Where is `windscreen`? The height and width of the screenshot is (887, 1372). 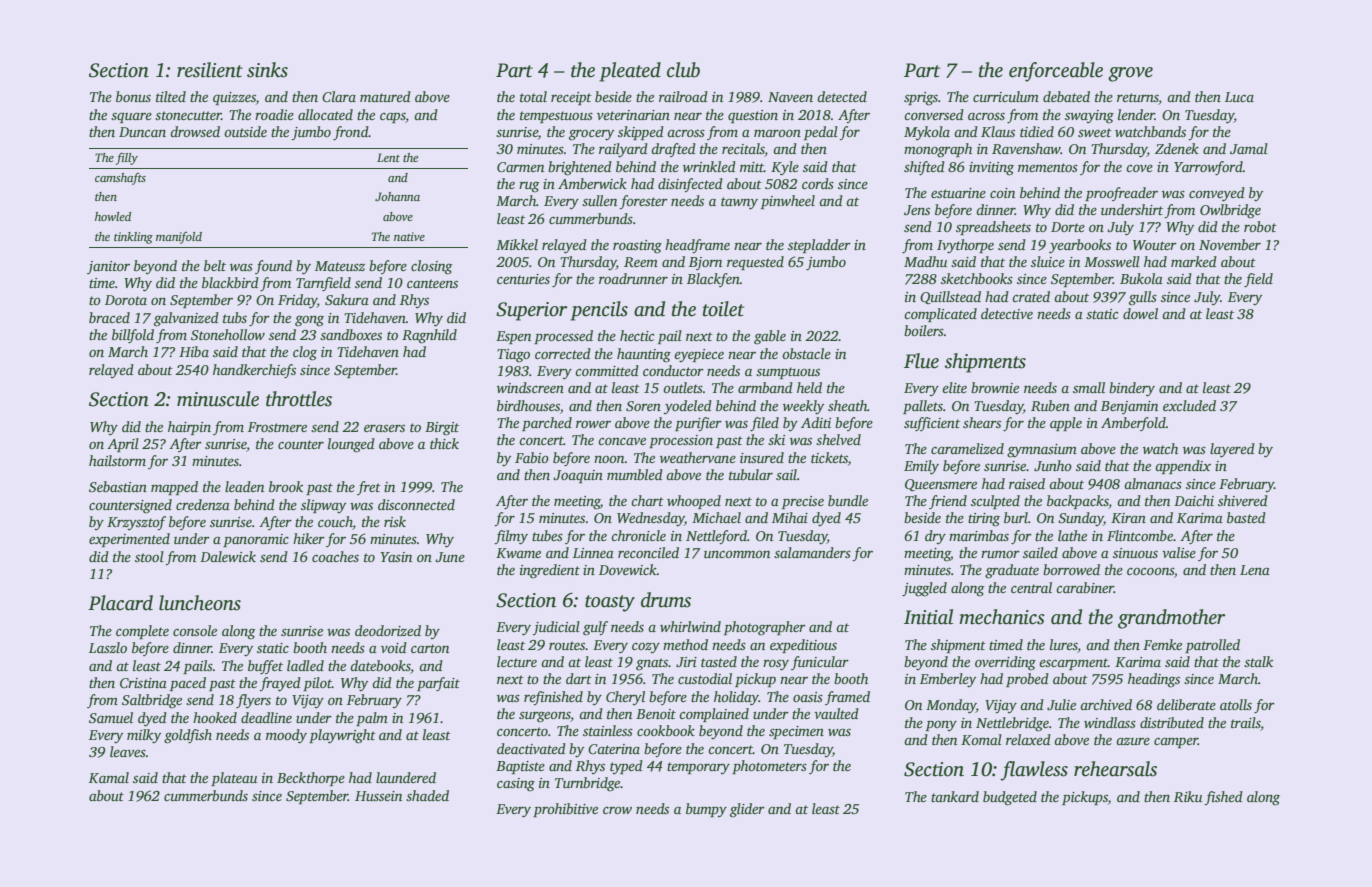 windscreen is located at coordinates (530, 387).
